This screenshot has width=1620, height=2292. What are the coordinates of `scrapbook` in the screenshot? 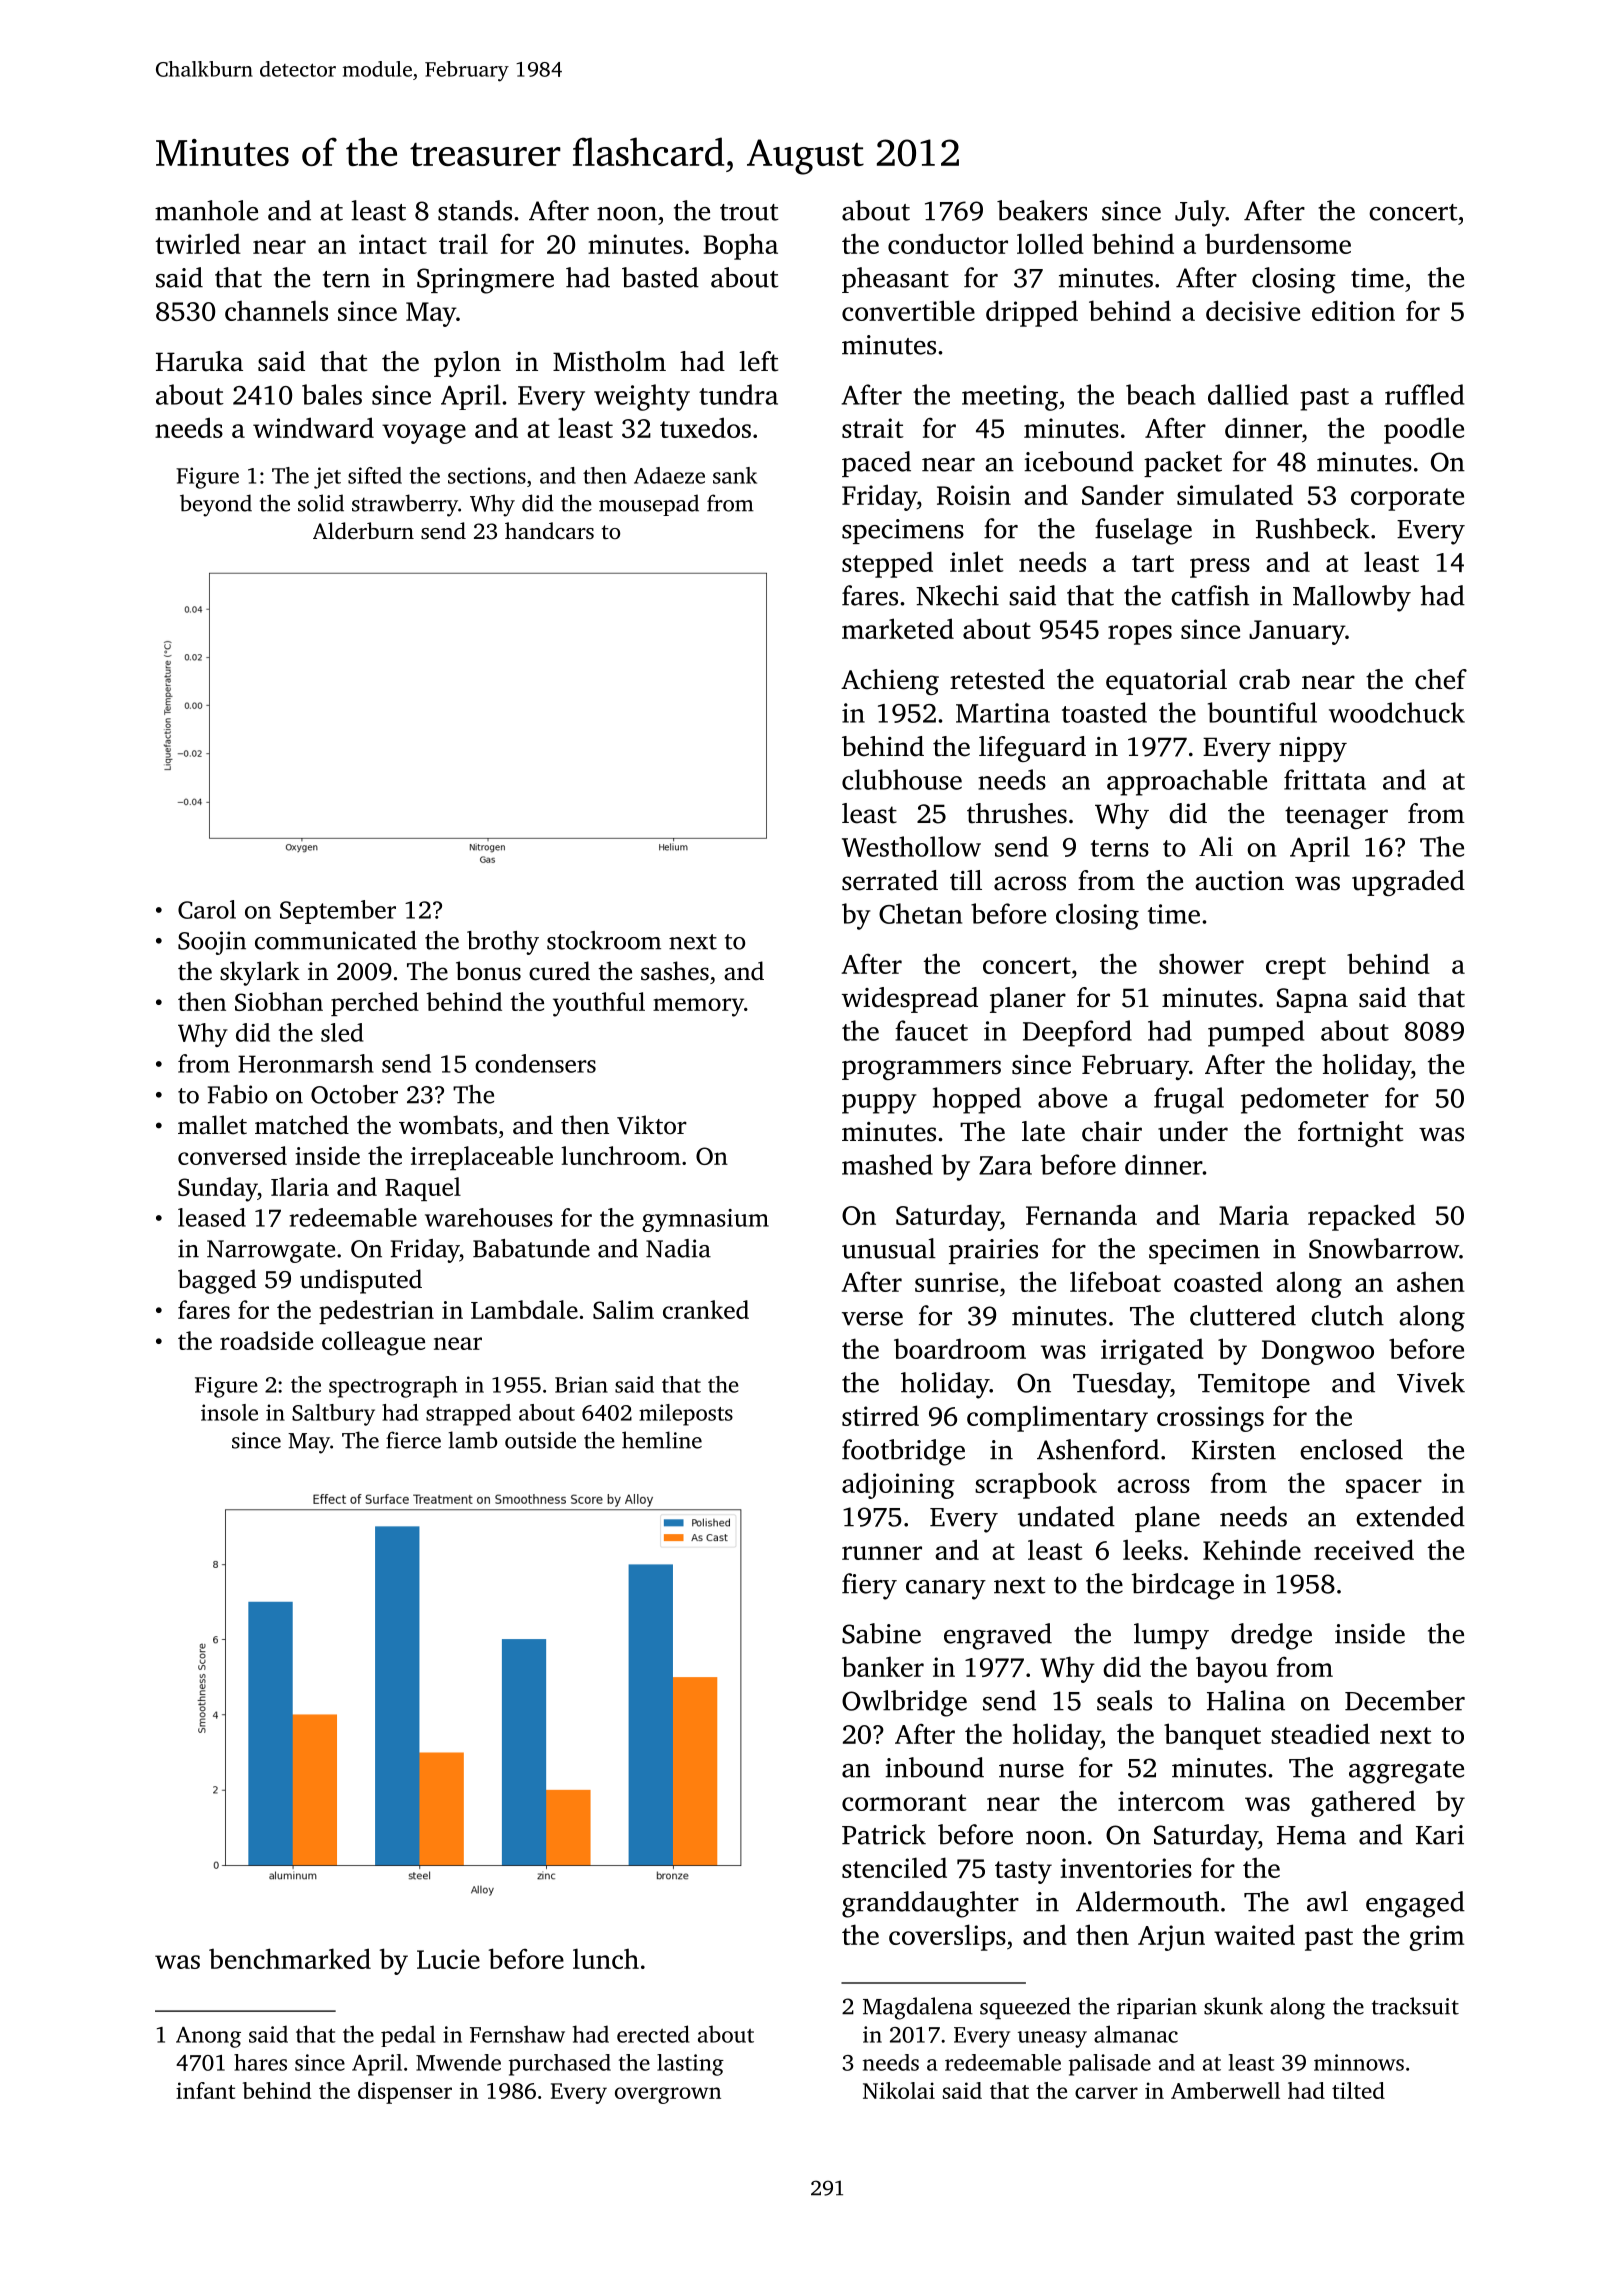 It's located at (1036, 1485).
